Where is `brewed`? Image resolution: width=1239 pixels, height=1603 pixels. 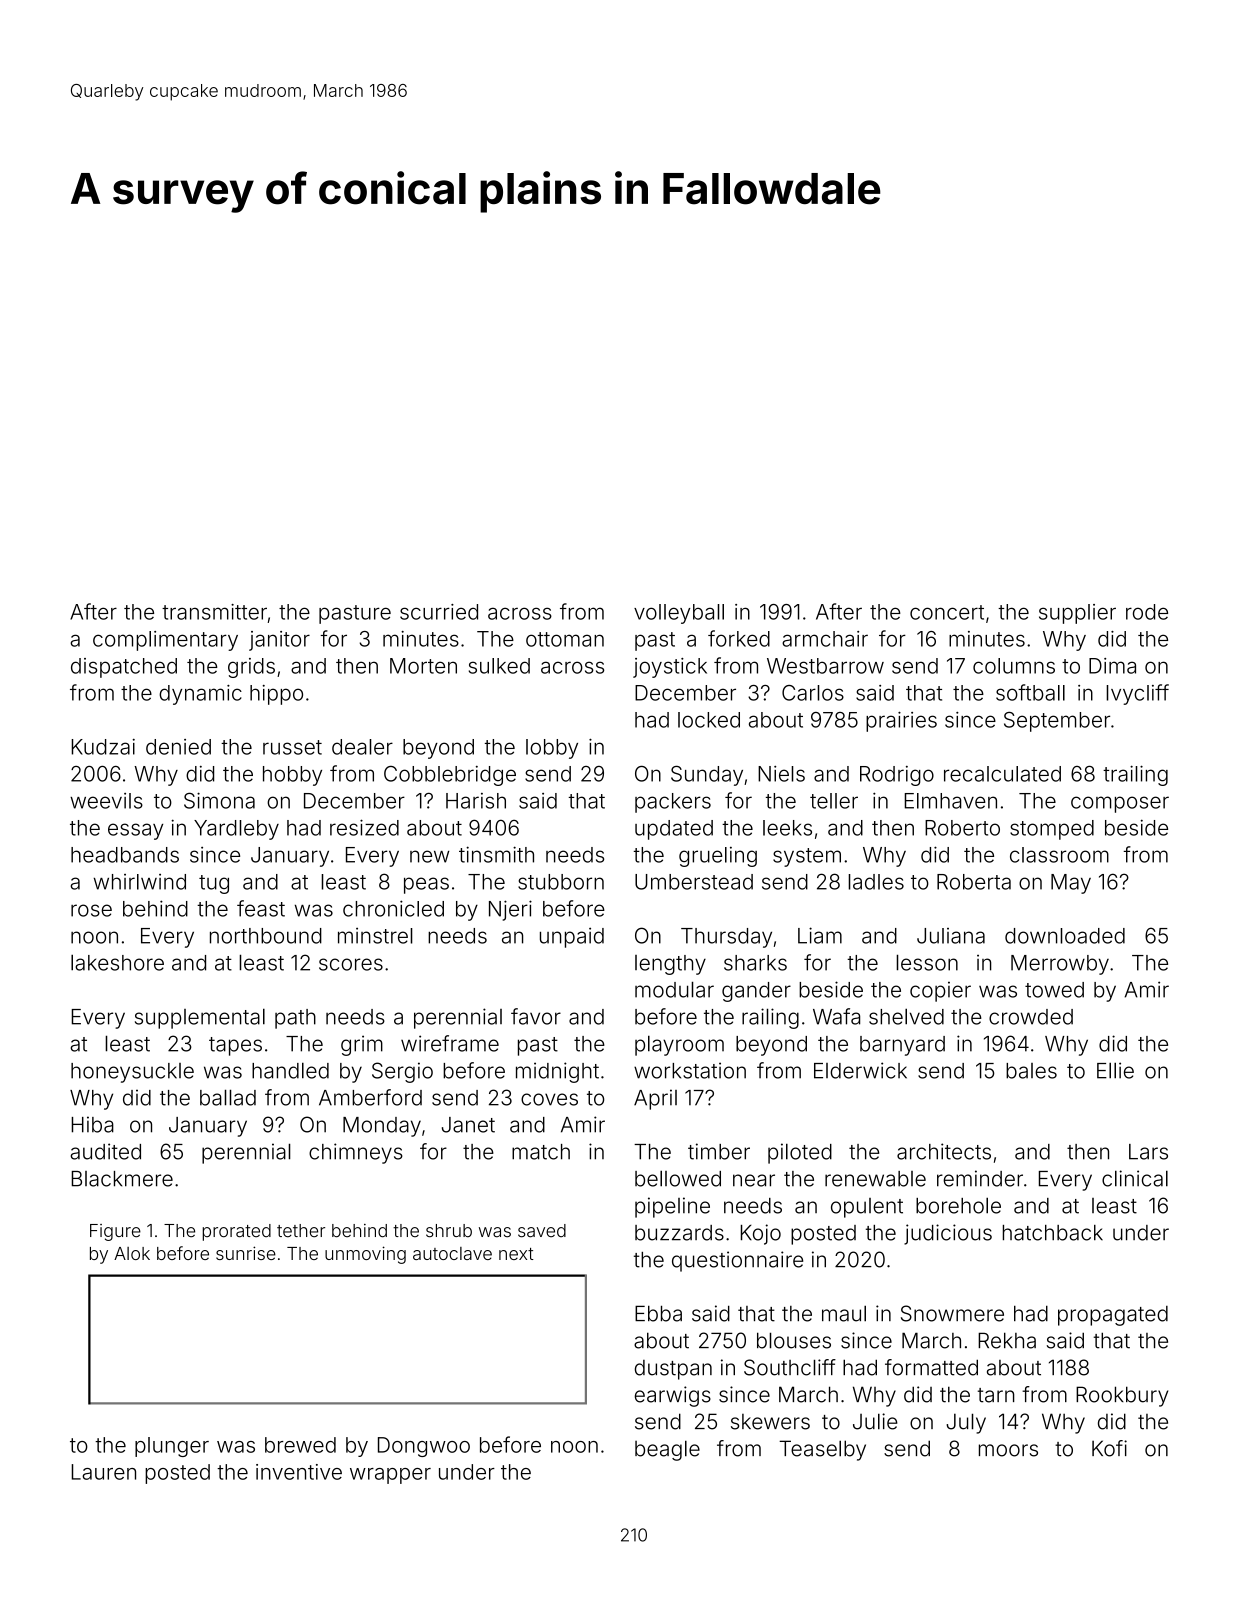 brewed is located at coordinates (300, 1445).
